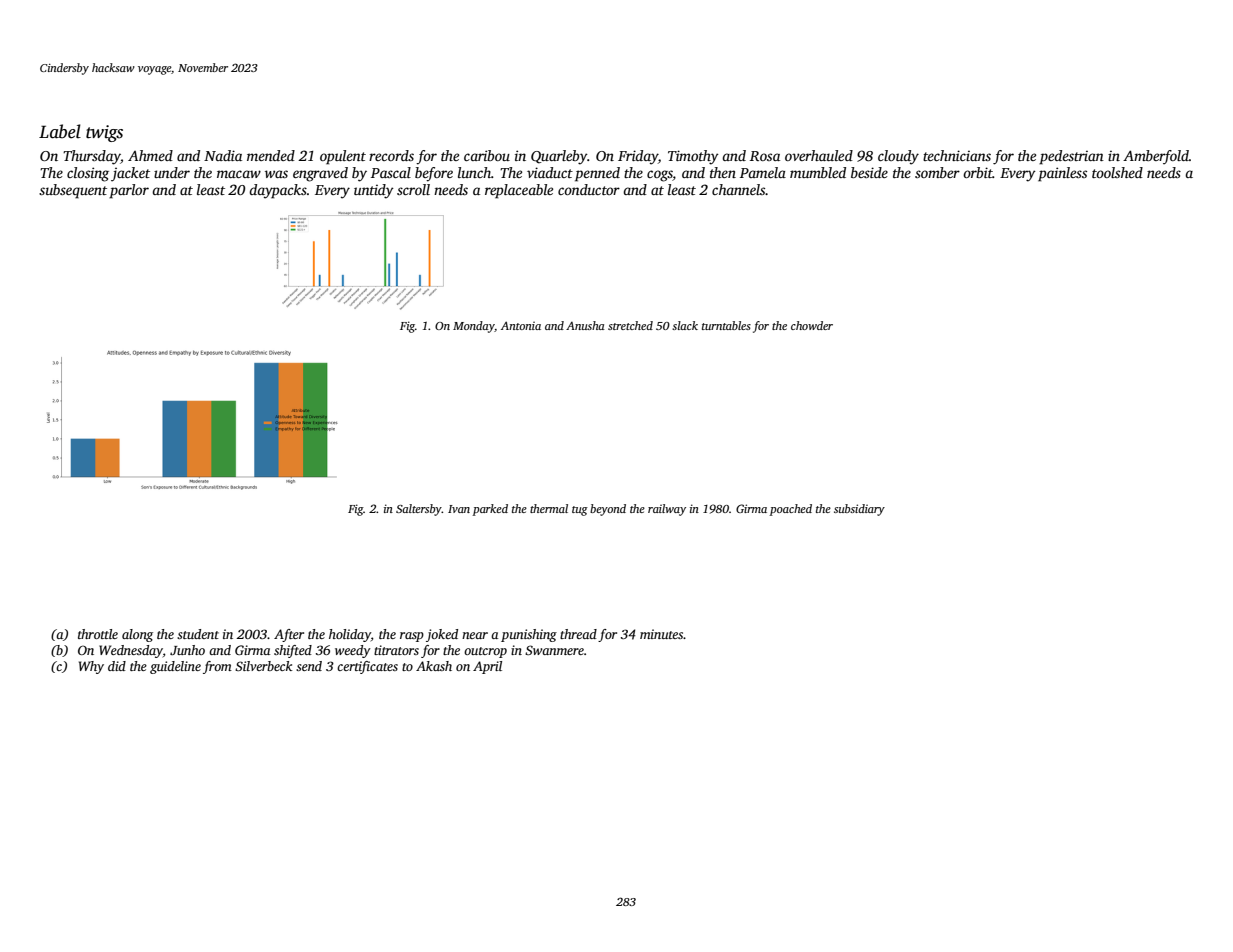 The height and width of the screenshot is (952, 1233). I want to click on chowder, so click(812, 325).
